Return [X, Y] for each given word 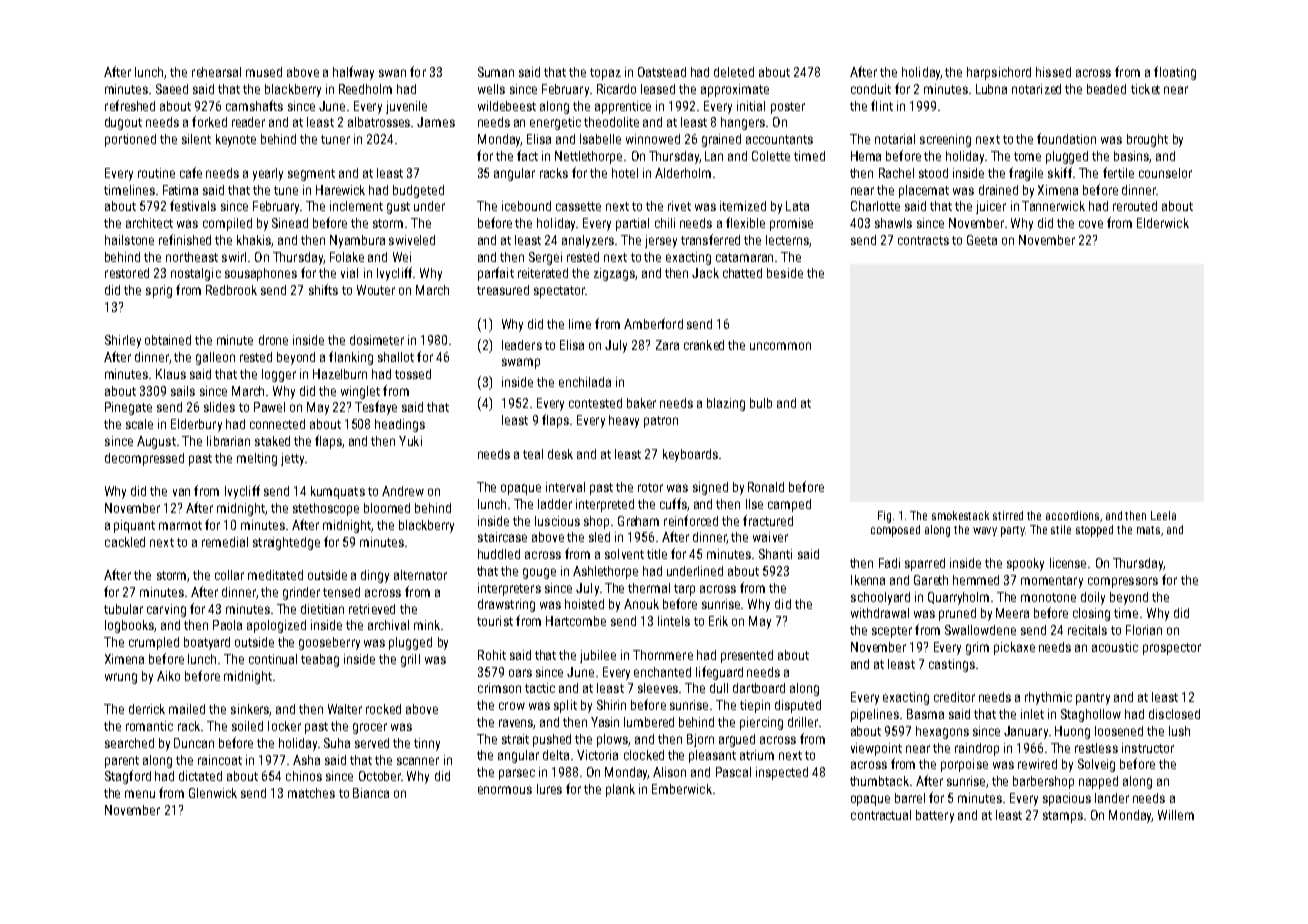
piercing [761, 723]
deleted [734, 72]
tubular [123, 609]
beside [785, 273]
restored [127, 273]
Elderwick [1163, 223]
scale [139, 424]
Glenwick [213, 793]
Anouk [641, 604]
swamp [521, 363]
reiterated [543, 273]
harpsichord [999, 73]
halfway [353, 73]
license [1068, 563]
